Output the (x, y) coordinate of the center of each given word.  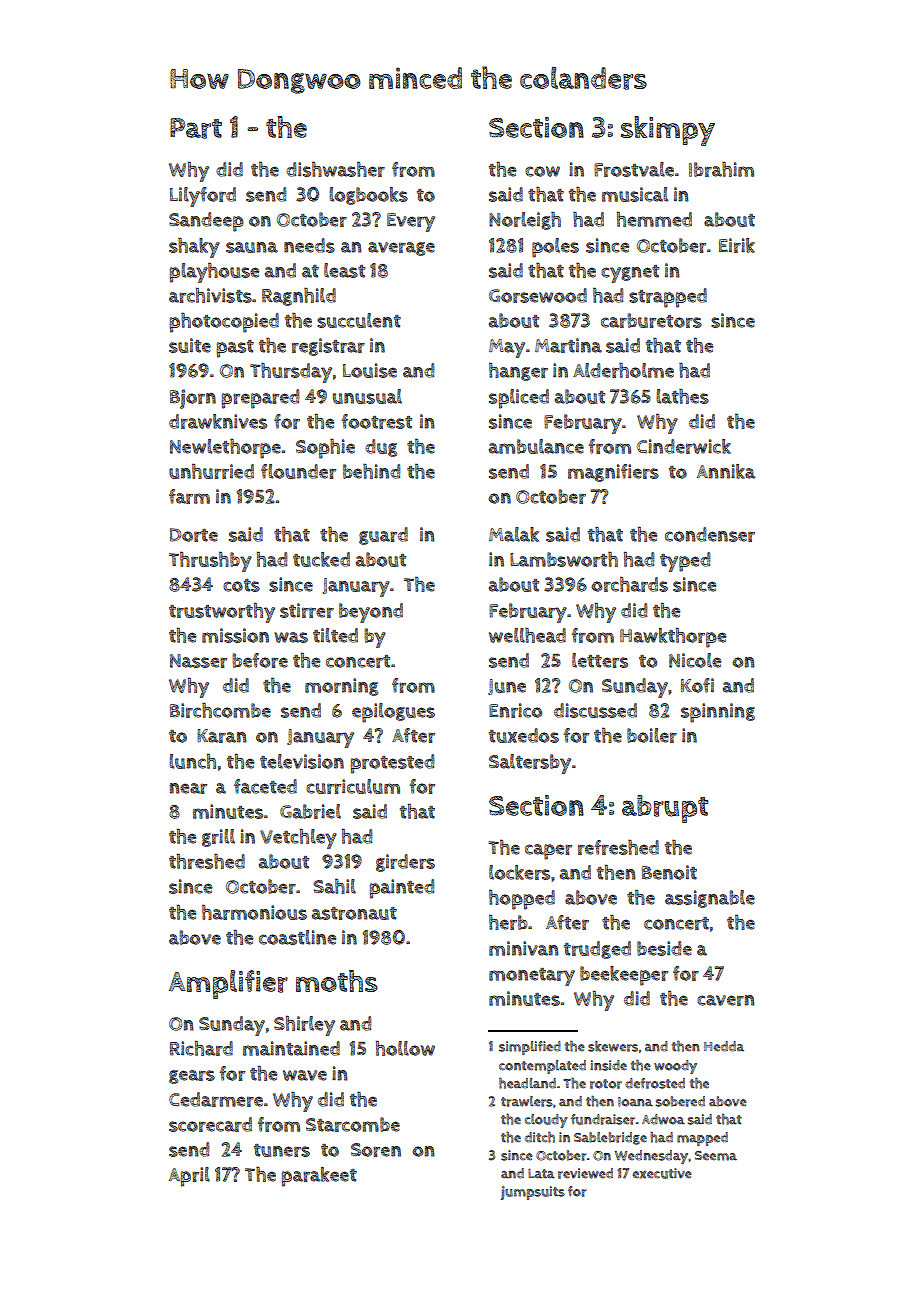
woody (675, 1067)
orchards (629, 584)
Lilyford (203, 197)
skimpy (668, 131)
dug (381, 448)
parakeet (319, 1177)
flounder (298, 471)
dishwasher (335, 169)
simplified (530, 1048)
